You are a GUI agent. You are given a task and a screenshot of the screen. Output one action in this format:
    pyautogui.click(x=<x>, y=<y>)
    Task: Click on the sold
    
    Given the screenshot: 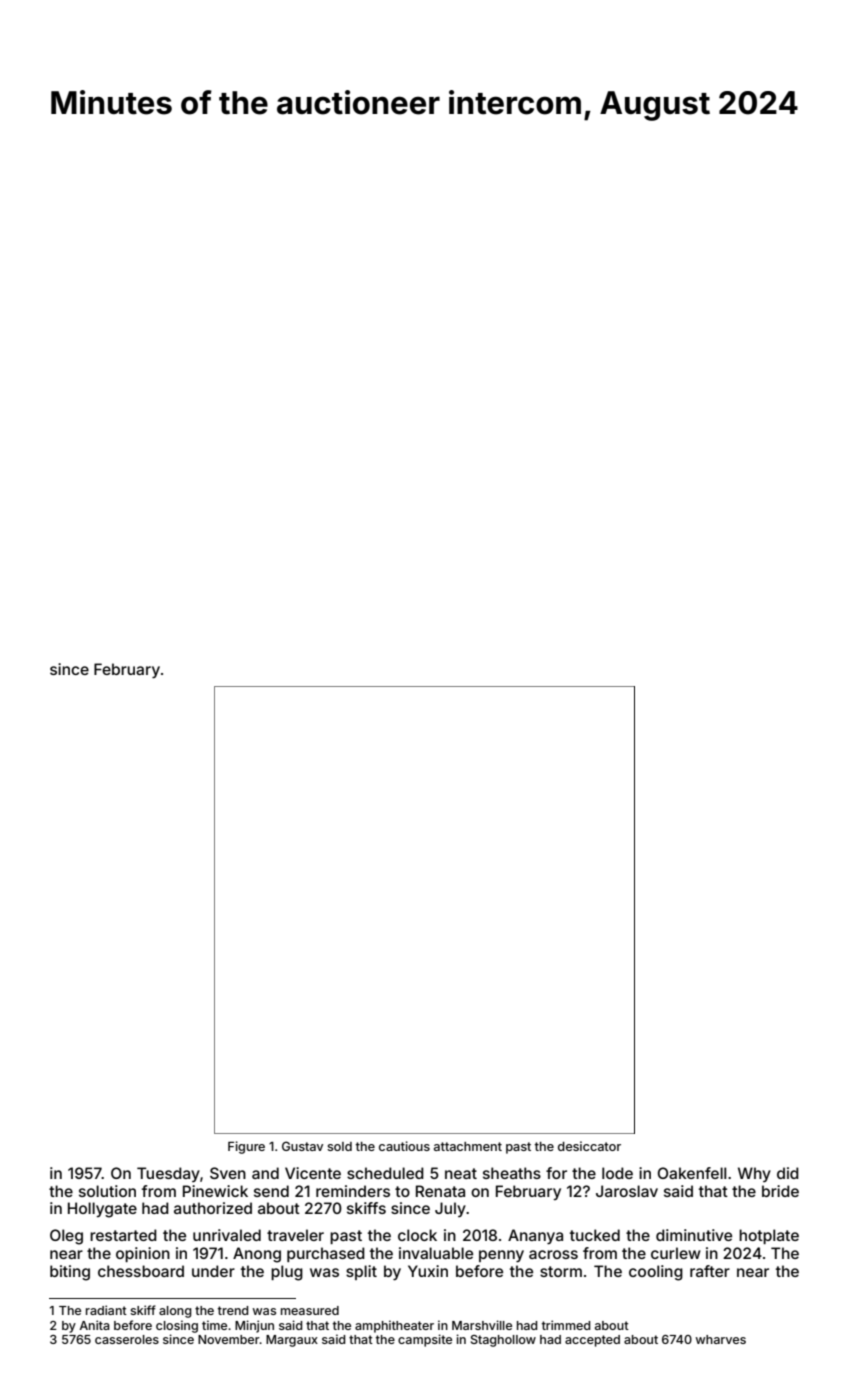 What is the action you would take?
    pyautogui.click(x=339, y=1146)
